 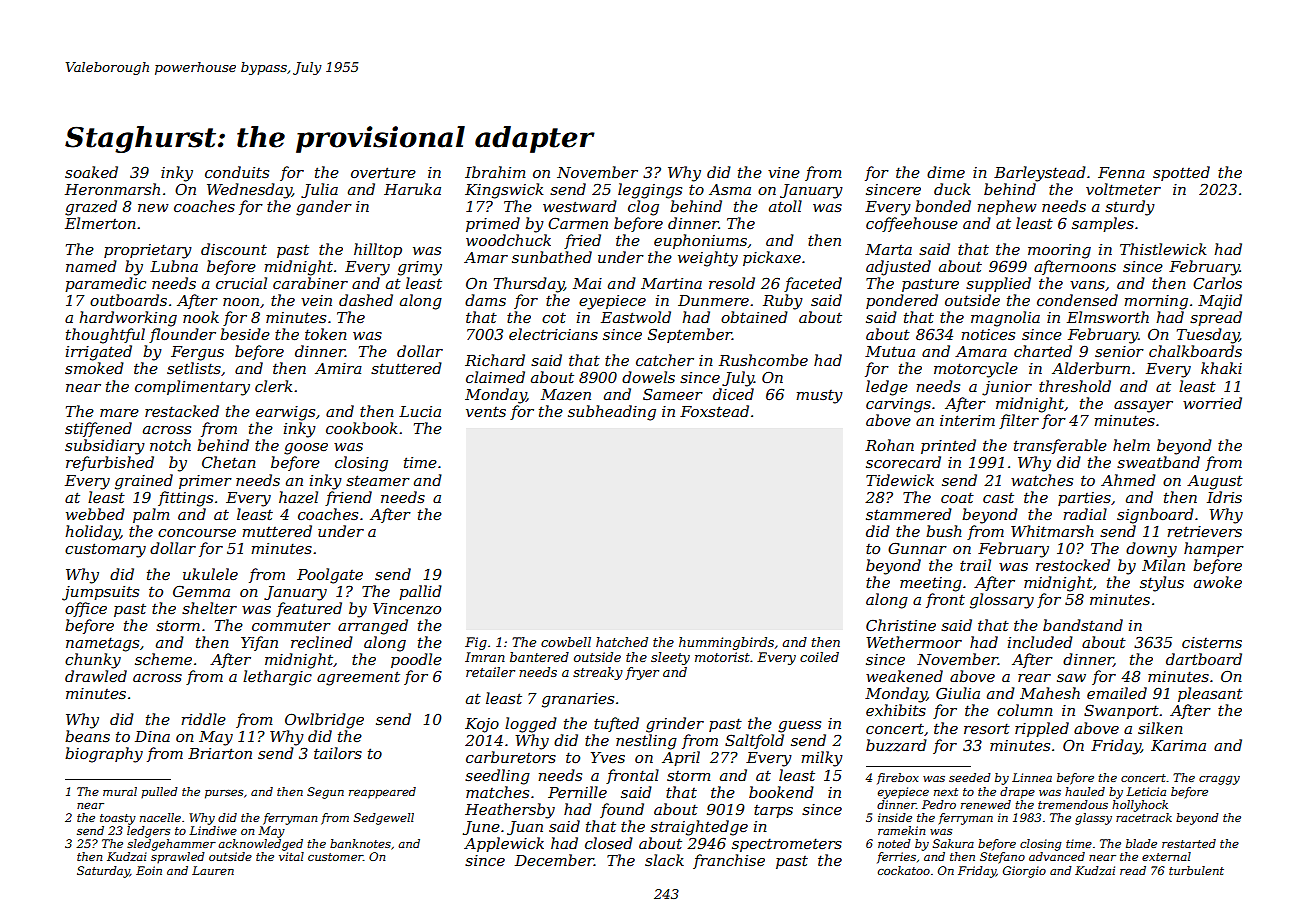 I want to click on Pedro, so click(x=939, y=804).
